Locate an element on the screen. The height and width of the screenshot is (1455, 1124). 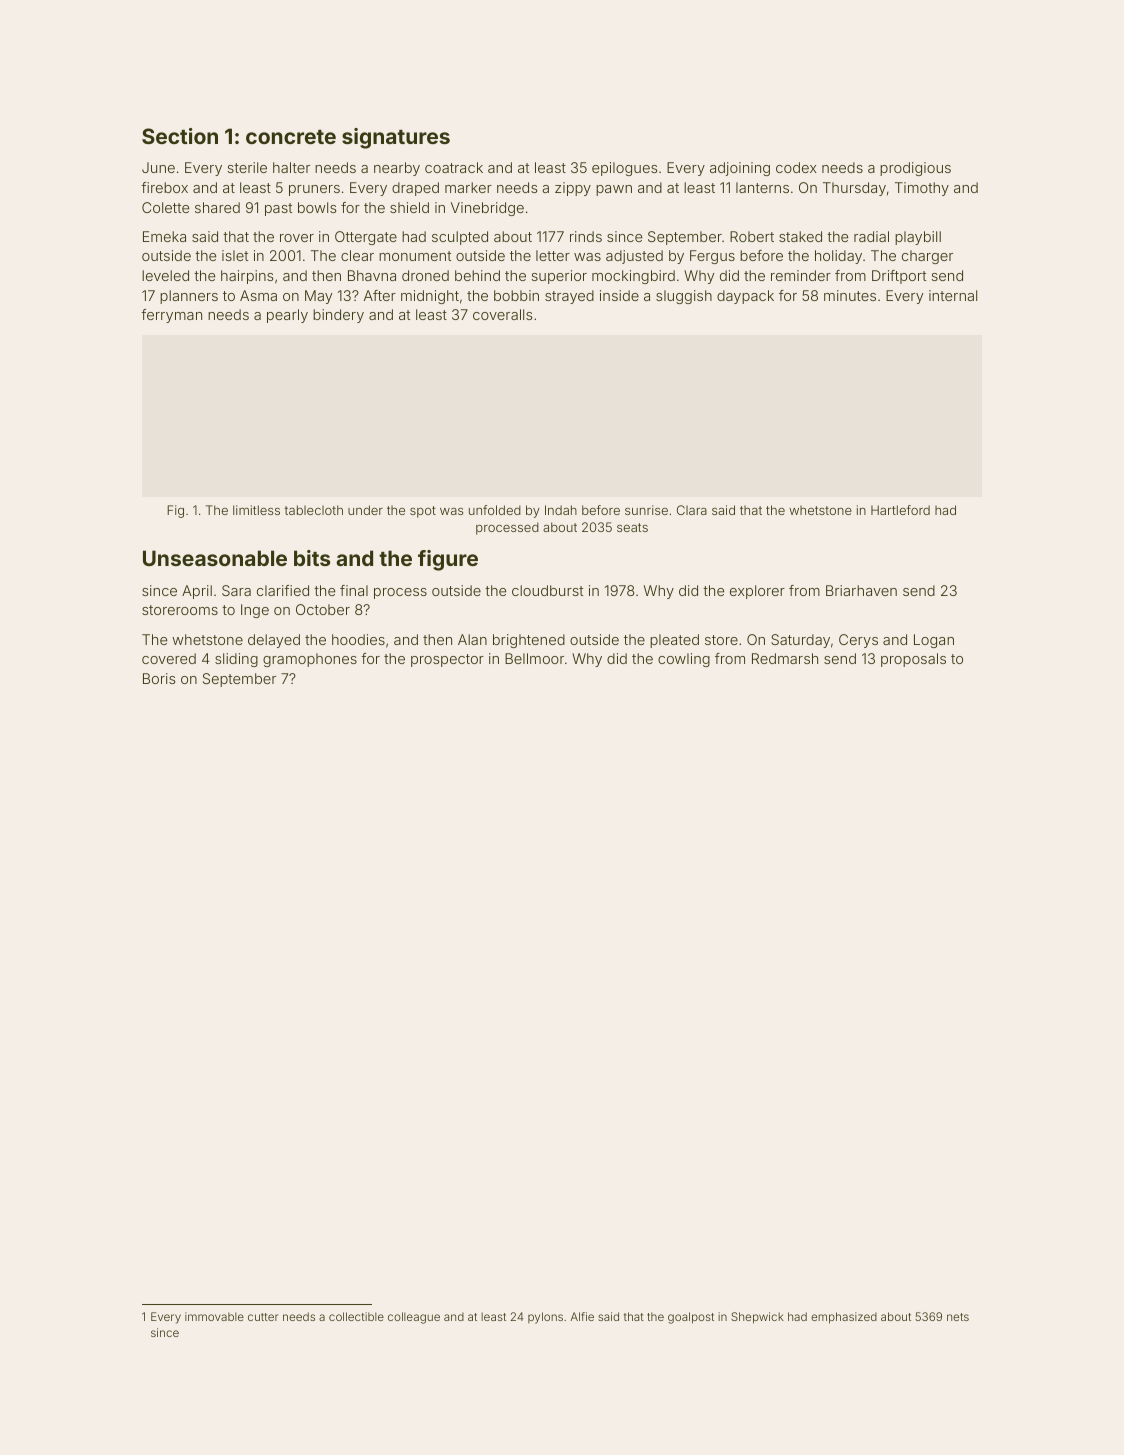
sterile is located at coordinates (247, 167).
